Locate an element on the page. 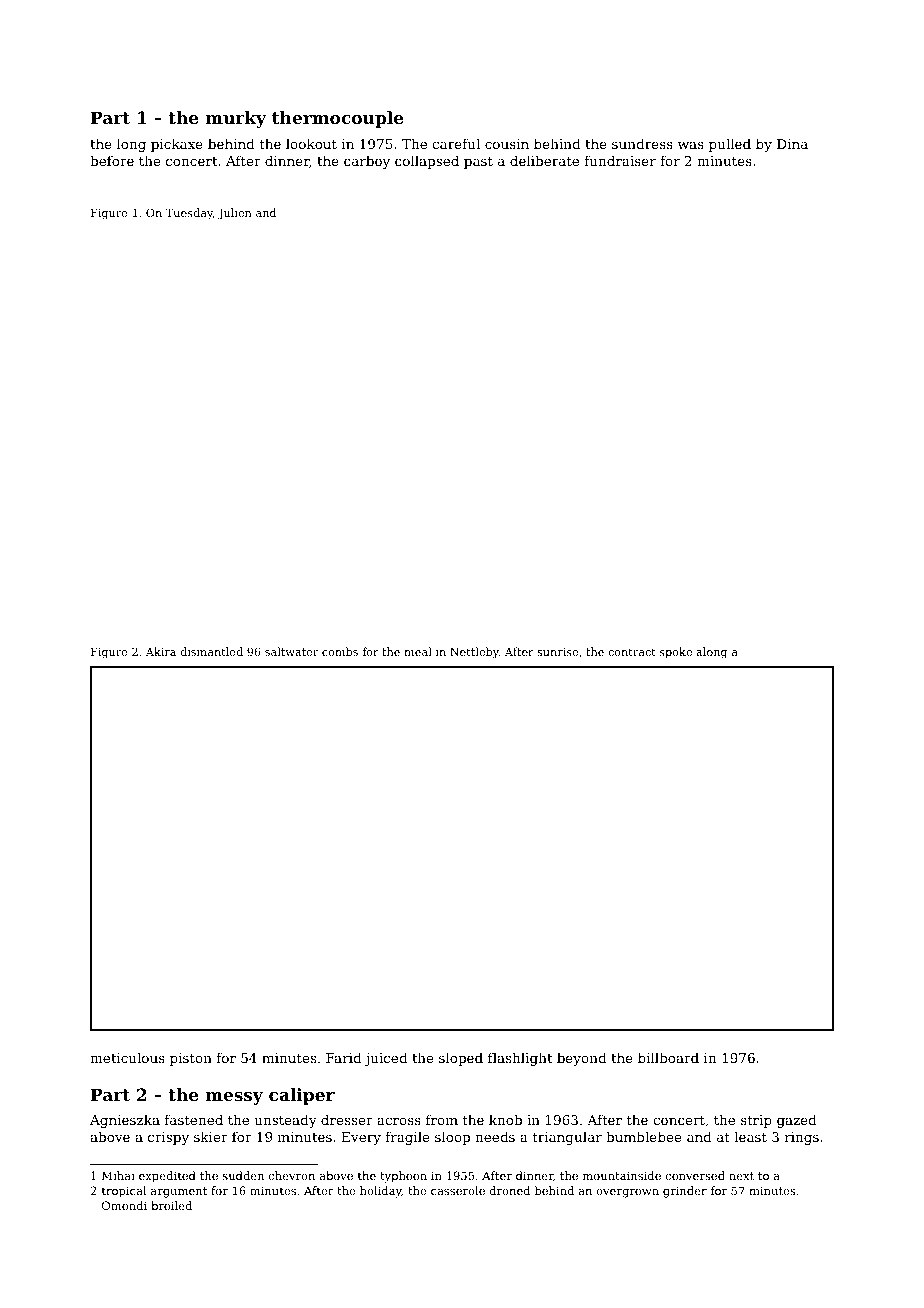 The image size is (924, 1308). spoke is located at coordinates (676, 653).
